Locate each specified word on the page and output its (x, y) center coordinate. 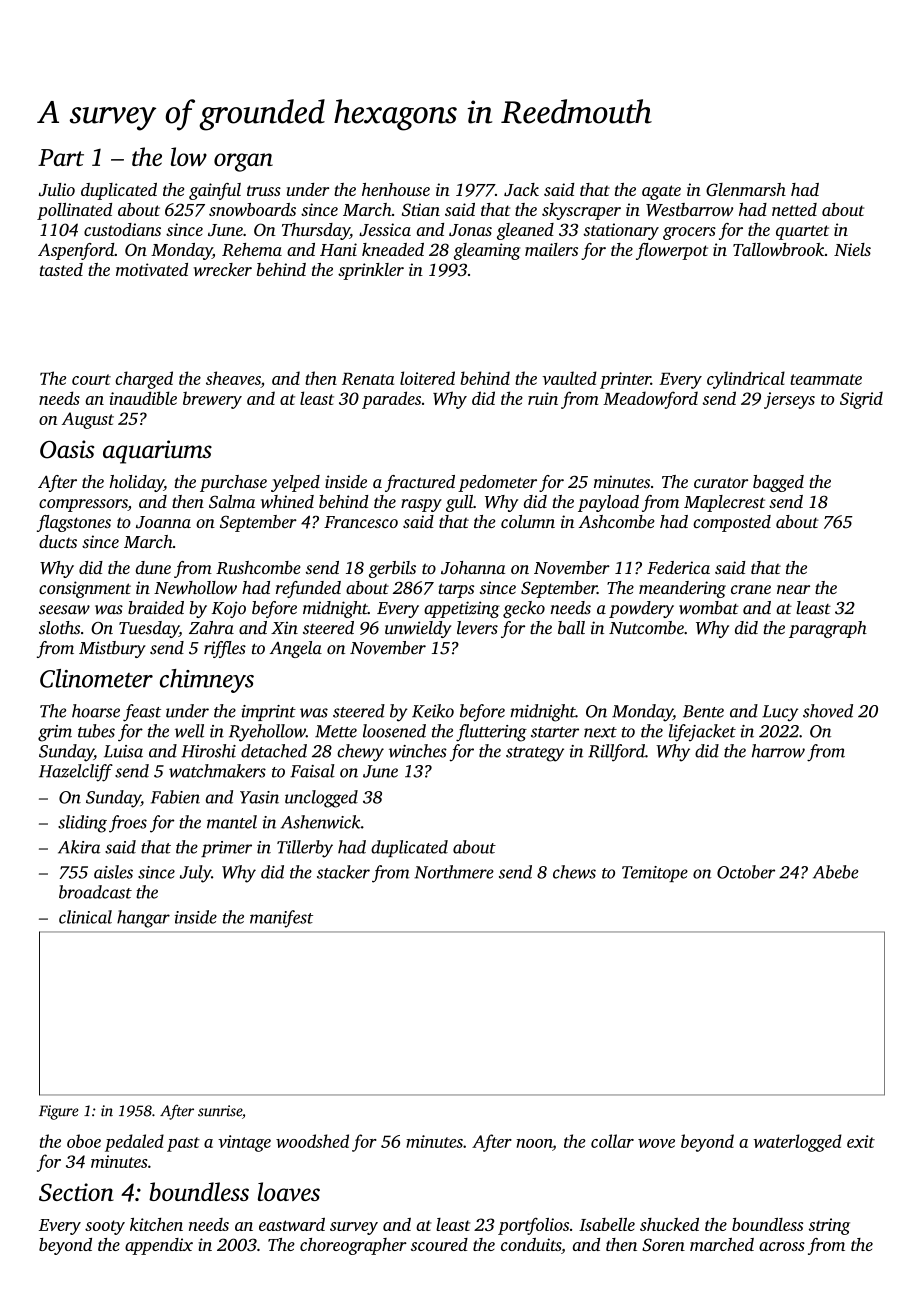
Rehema (252, 249)
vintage (244, 1143)
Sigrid (861, 400)
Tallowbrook (779, 249)
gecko (524, 609)
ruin (543, 398)
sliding (82, 824)
